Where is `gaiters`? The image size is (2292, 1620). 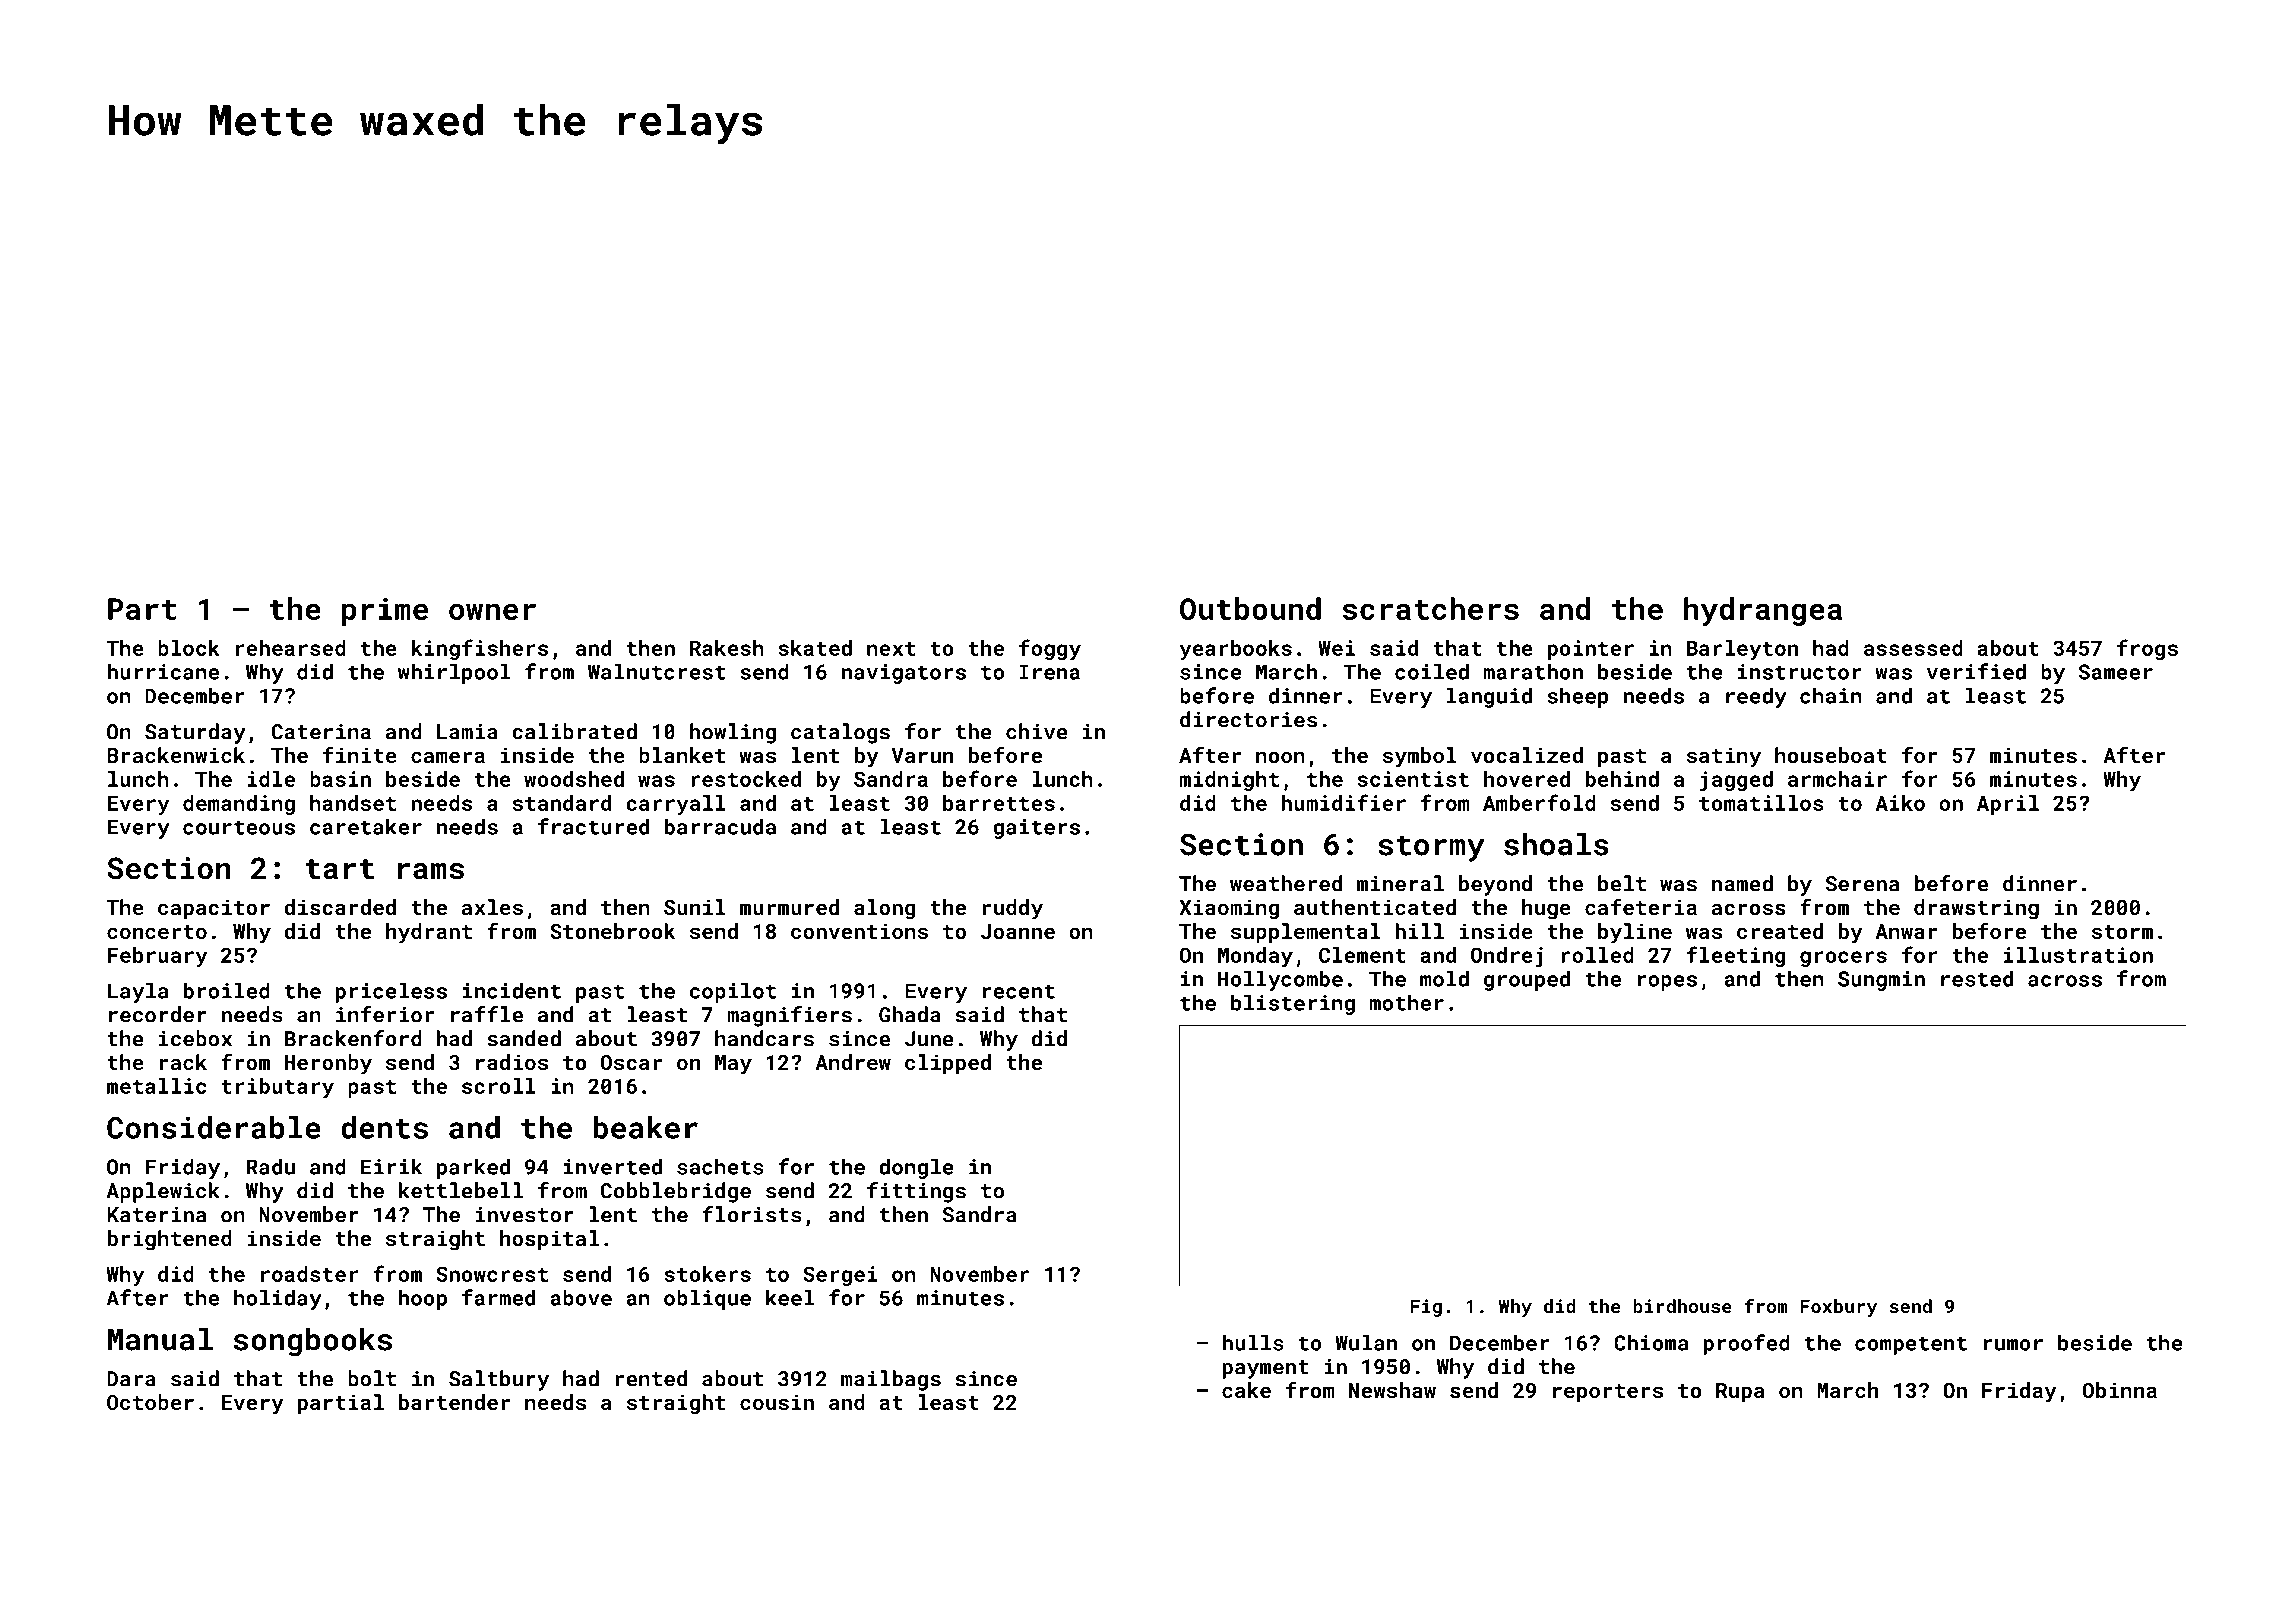 gaiters is located at coordinates (1036, 829).
